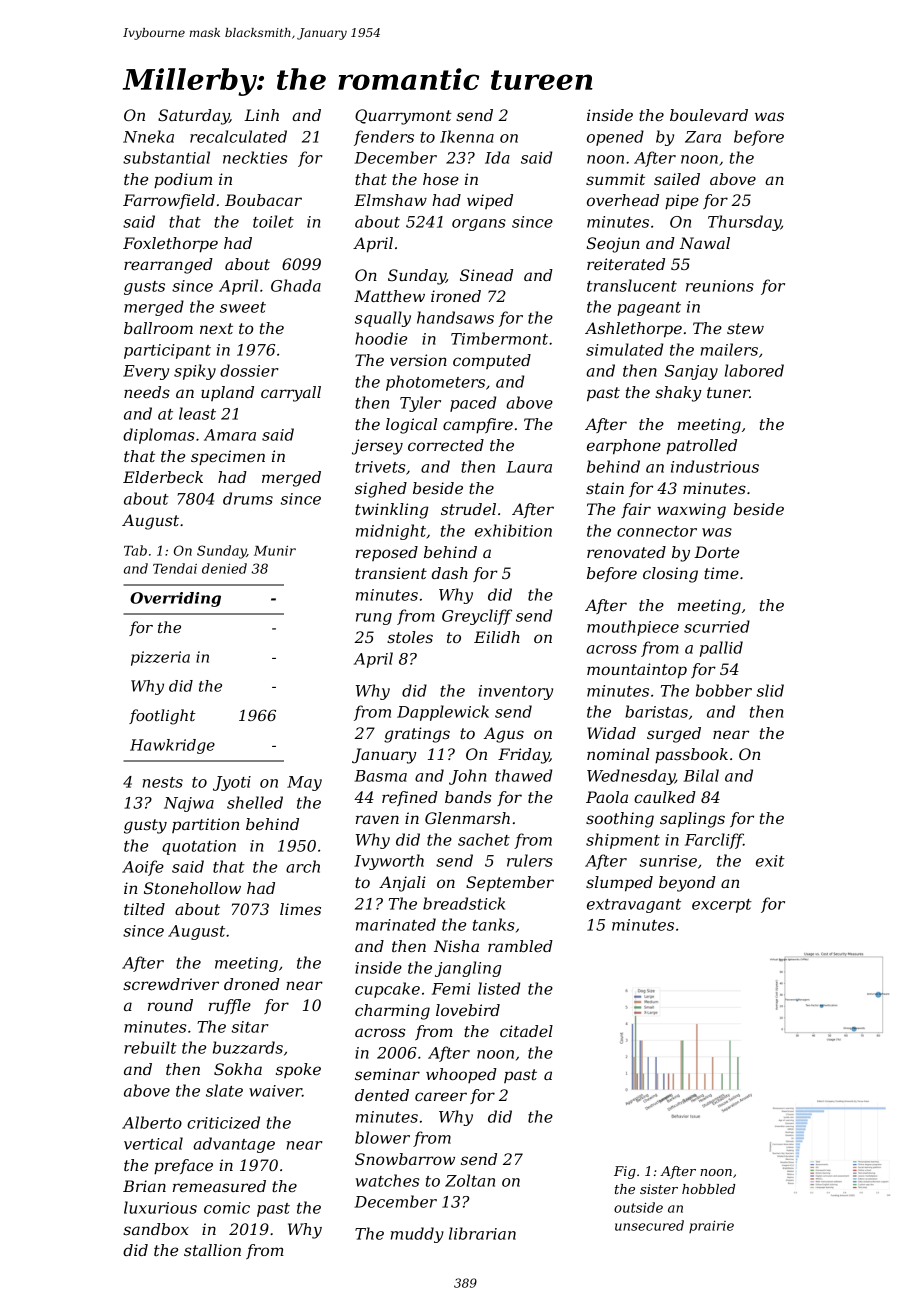 This document has height=1316, width=908. Describe the element at coordinates (417, 735) in the document. I see `gratings` at that location.
